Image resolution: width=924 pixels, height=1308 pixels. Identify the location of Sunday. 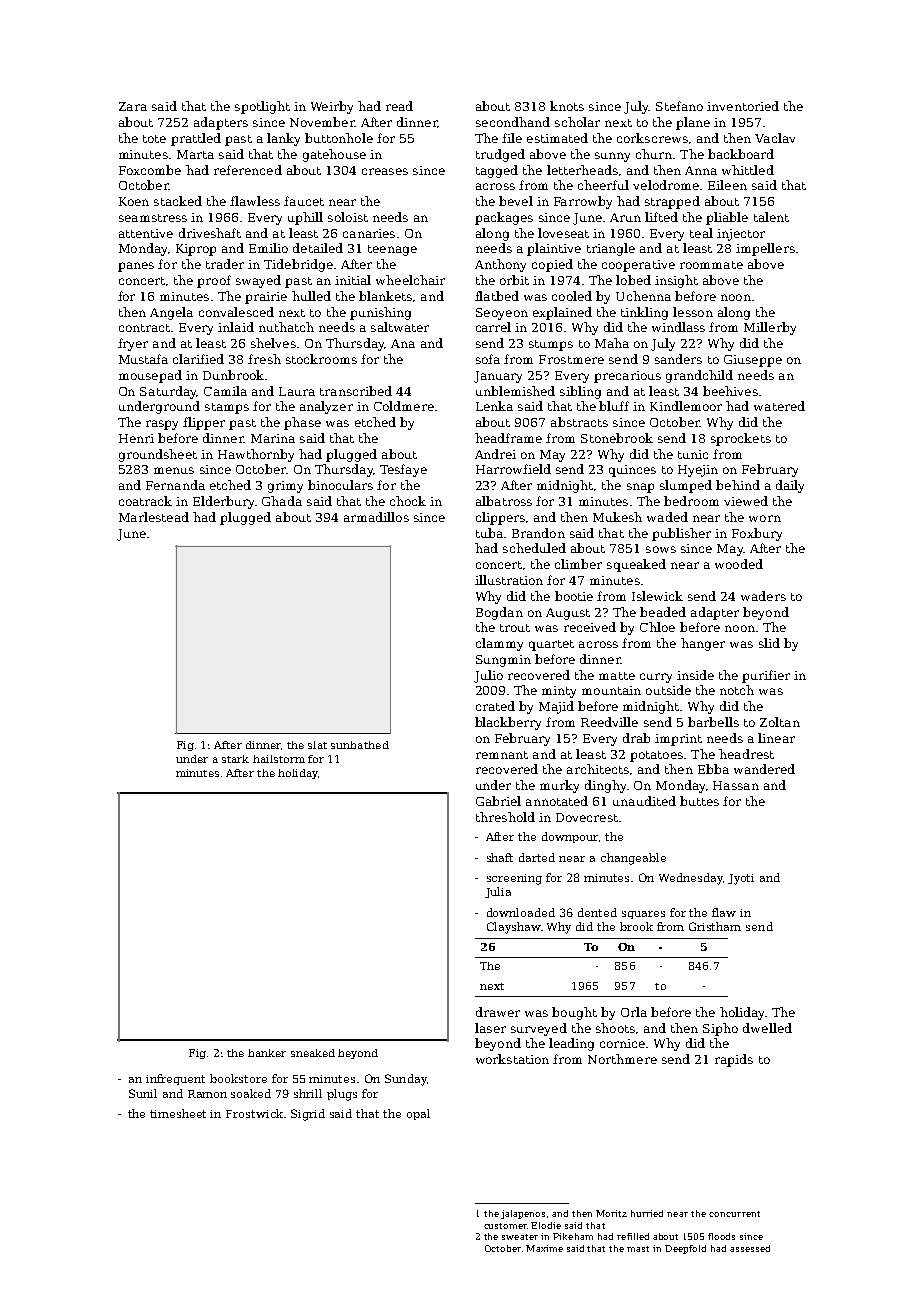
(406, 1080).
